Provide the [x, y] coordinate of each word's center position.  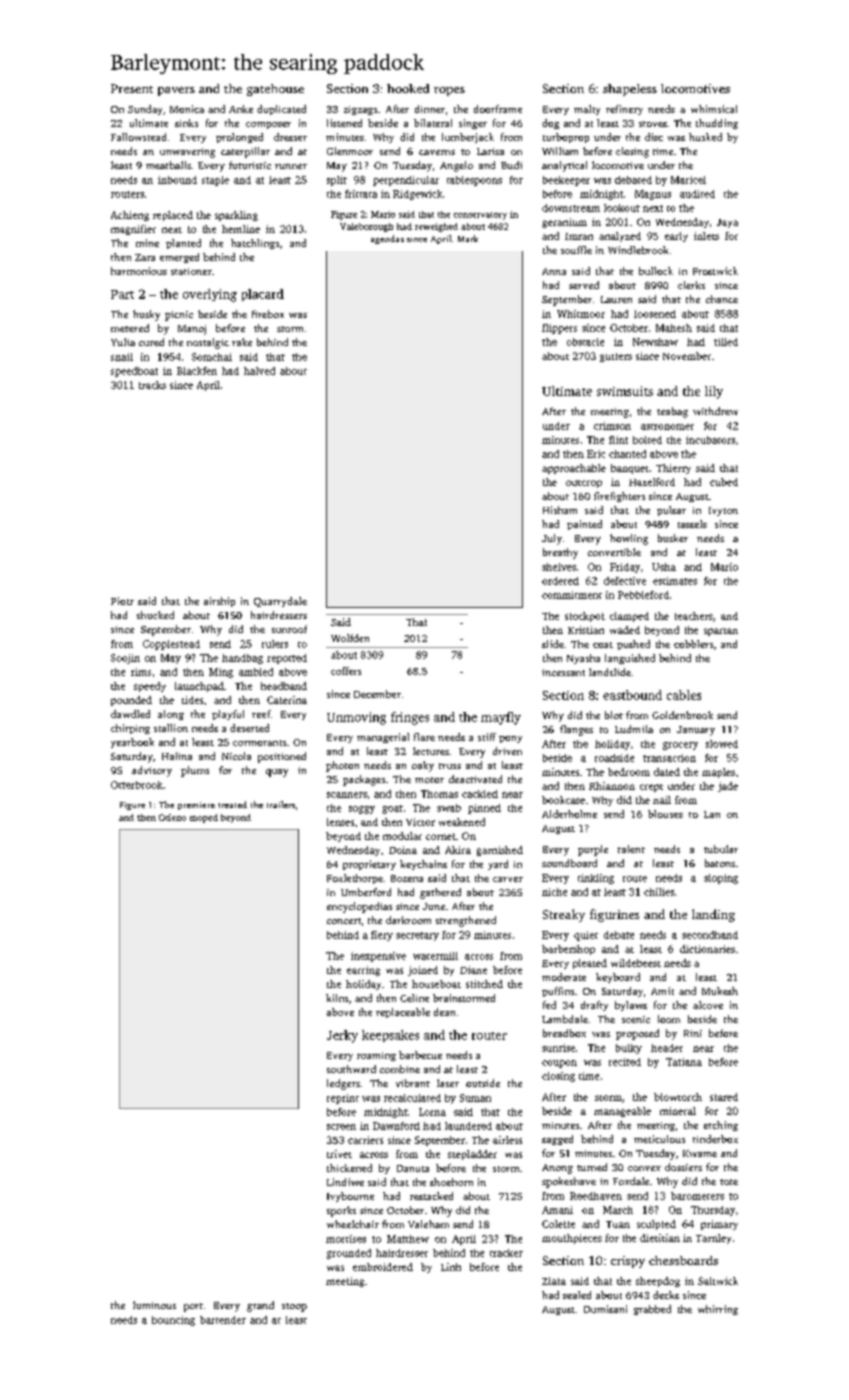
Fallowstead [138, 137]
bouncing [173, 1321]
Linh [451, 1267]
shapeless [630, 90]
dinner [430, 109]
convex [644, 1168]
